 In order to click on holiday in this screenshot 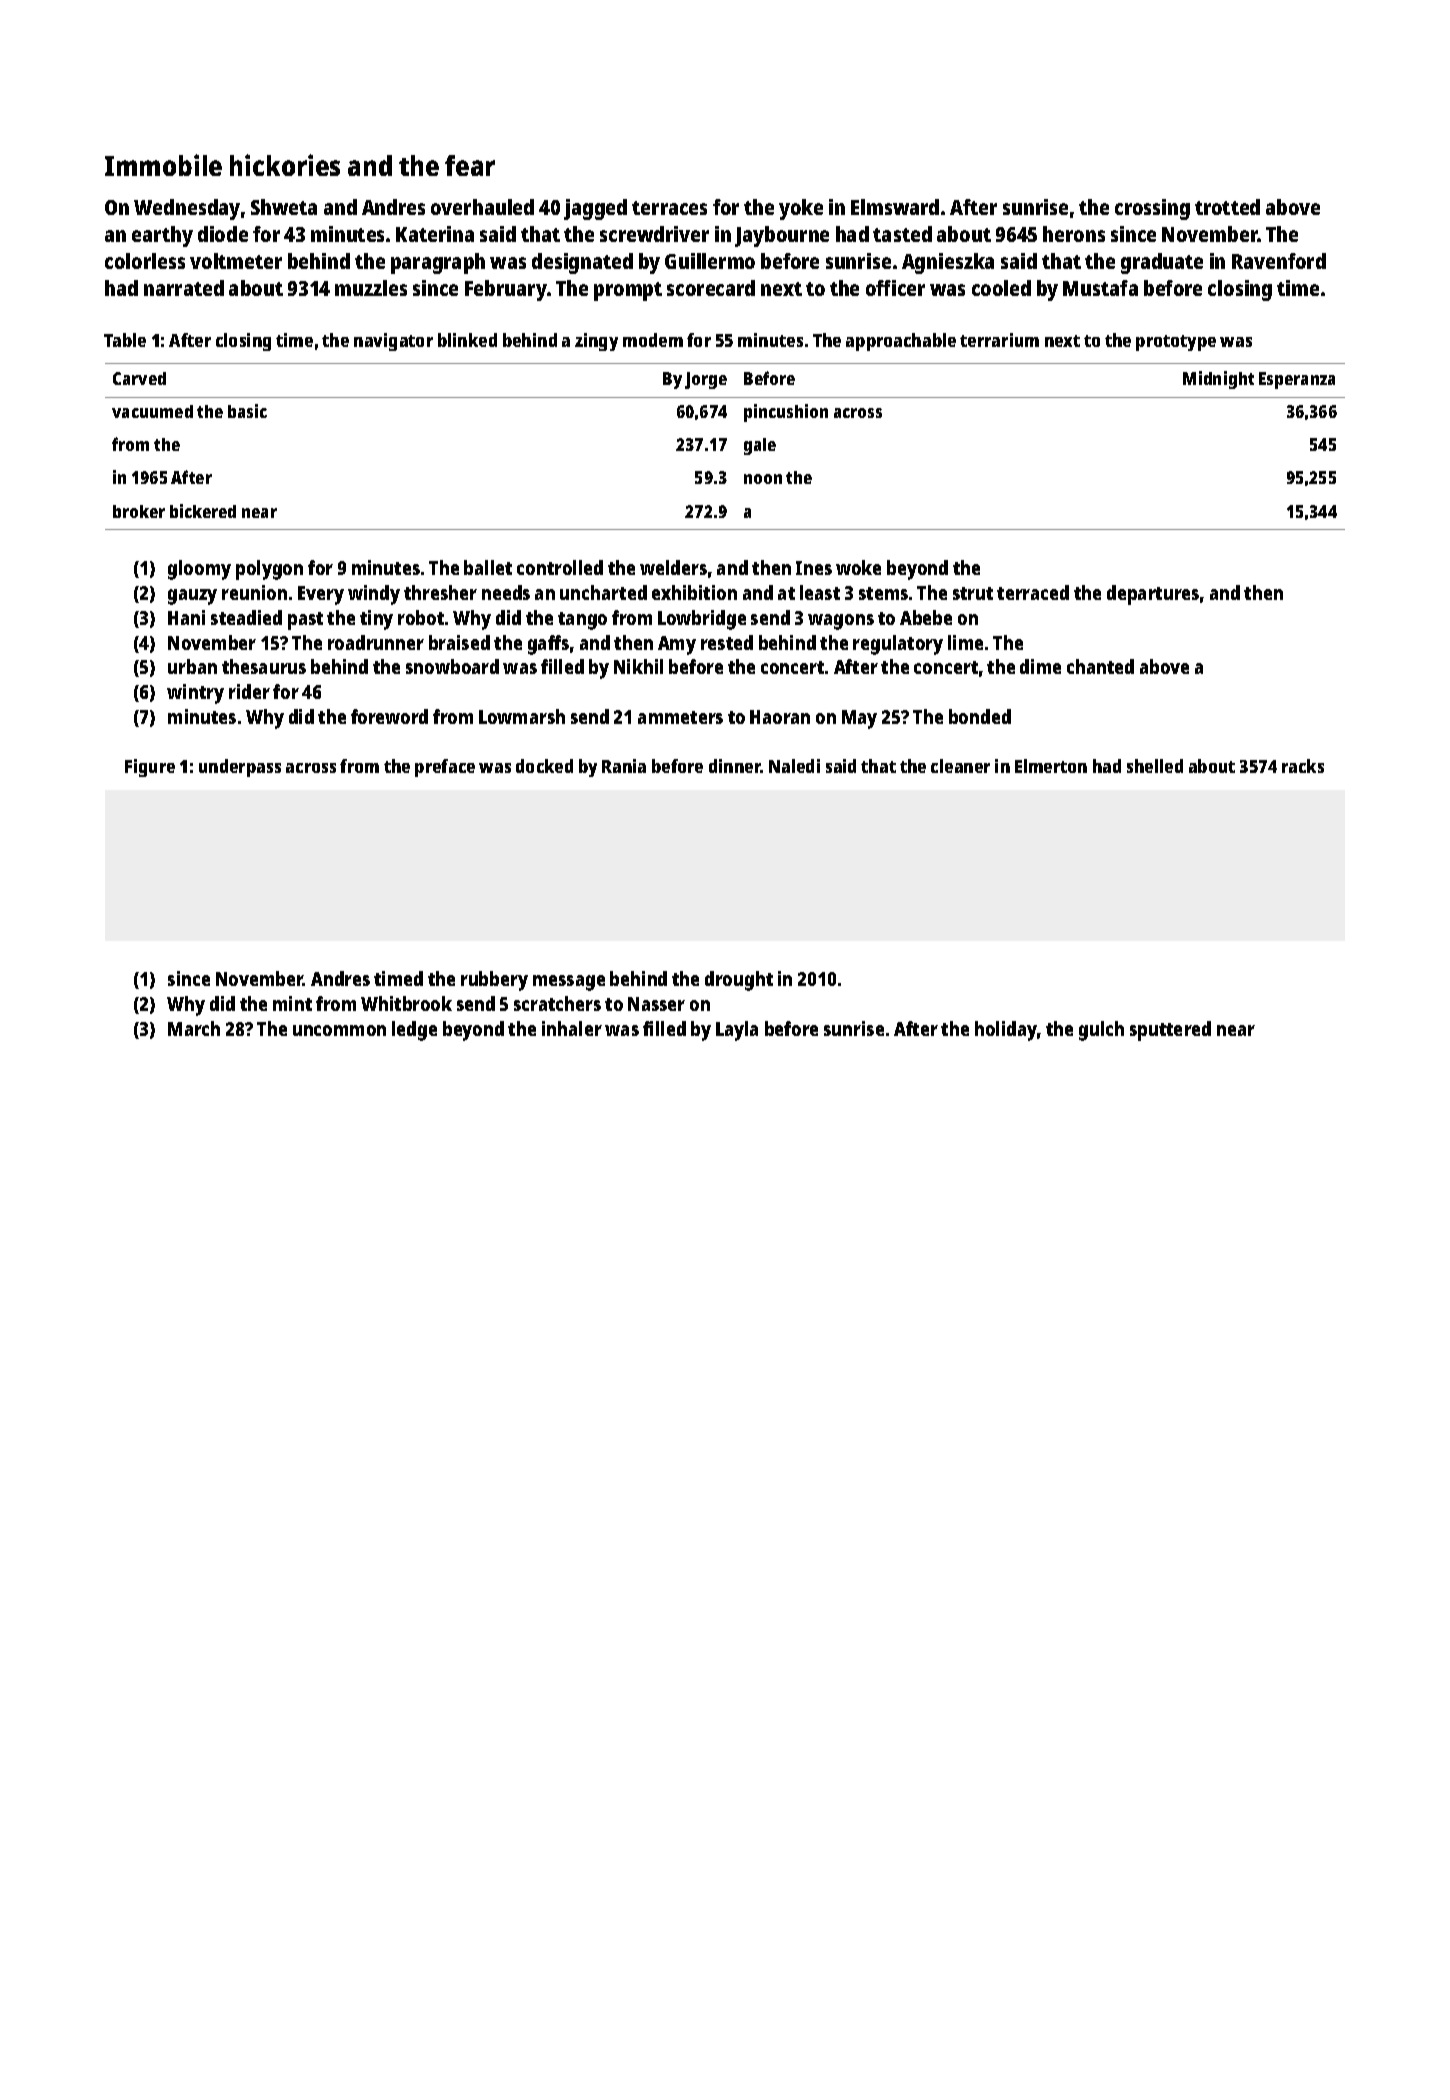, I will do `click(1006, 1031)`.
